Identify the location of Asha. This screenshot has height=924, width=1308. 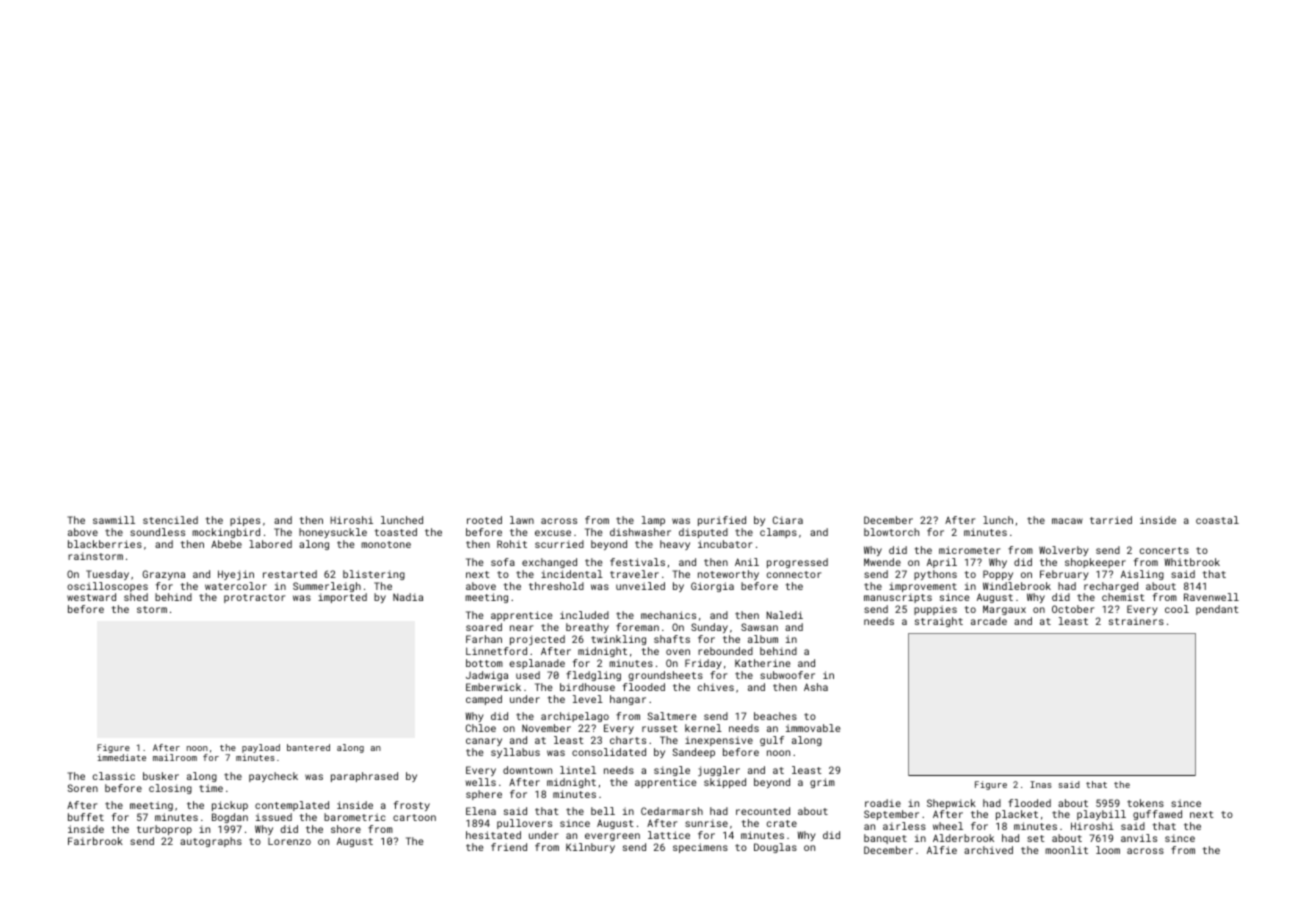
(816, 687).
